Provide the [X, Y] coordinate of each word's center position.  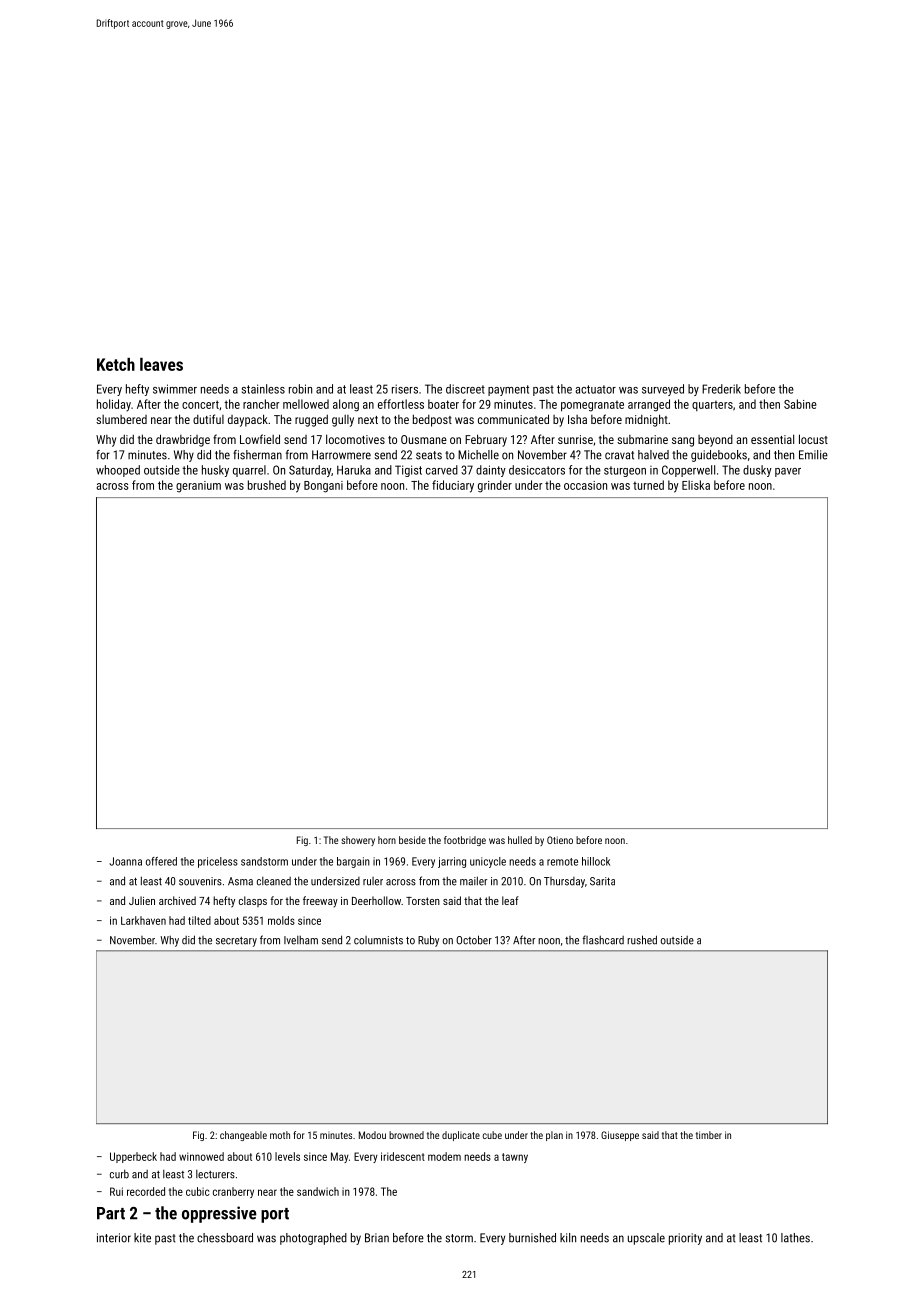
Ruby [428, 941]
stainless [263, 389]
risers [405, 389]
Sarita [602, 881]
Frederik [721, 389]
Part [111, 1213]
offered [161, 861]
